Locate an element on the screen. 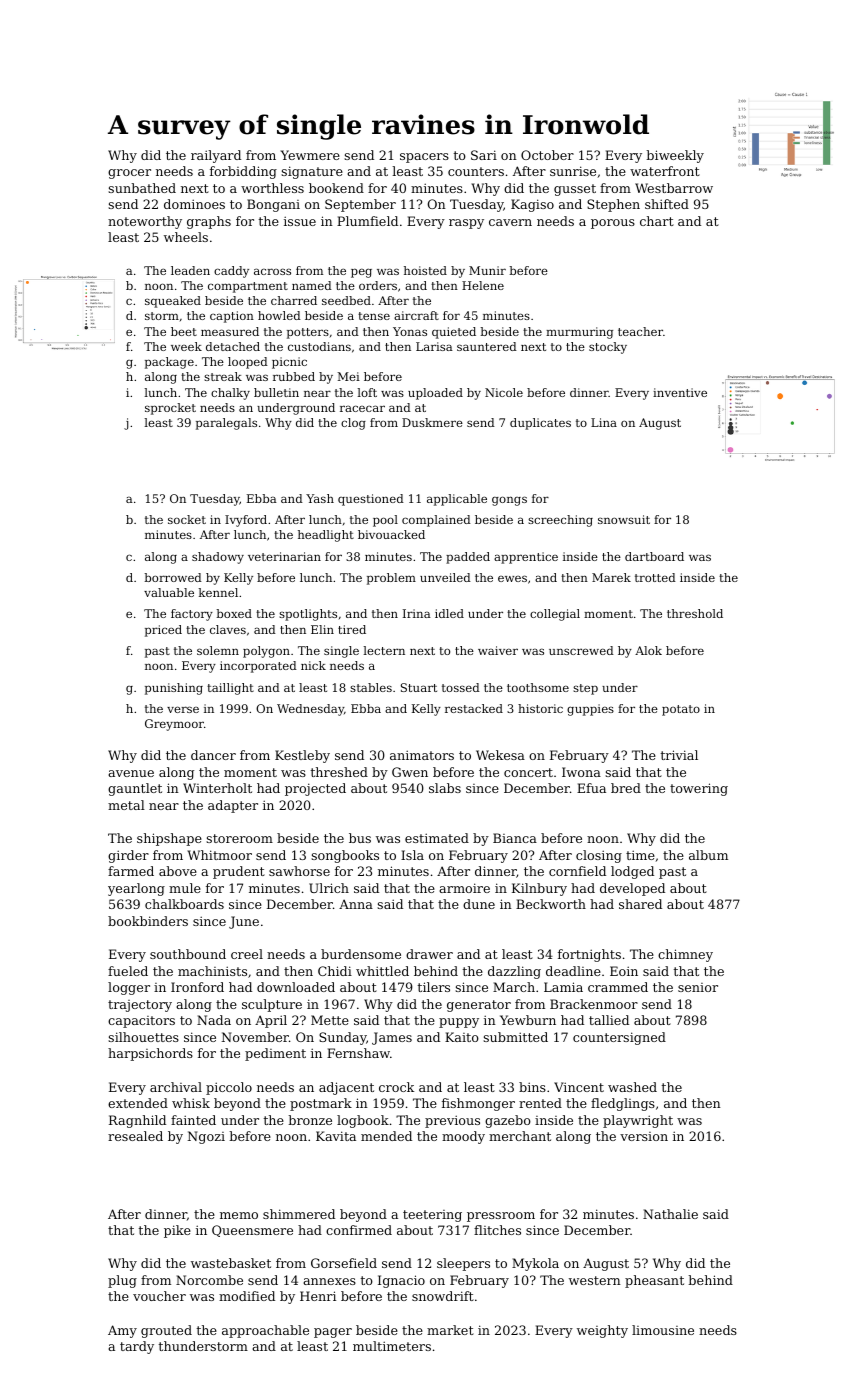 The image size is (849, 1400). waterfront is located at coordinates (665, 171).
